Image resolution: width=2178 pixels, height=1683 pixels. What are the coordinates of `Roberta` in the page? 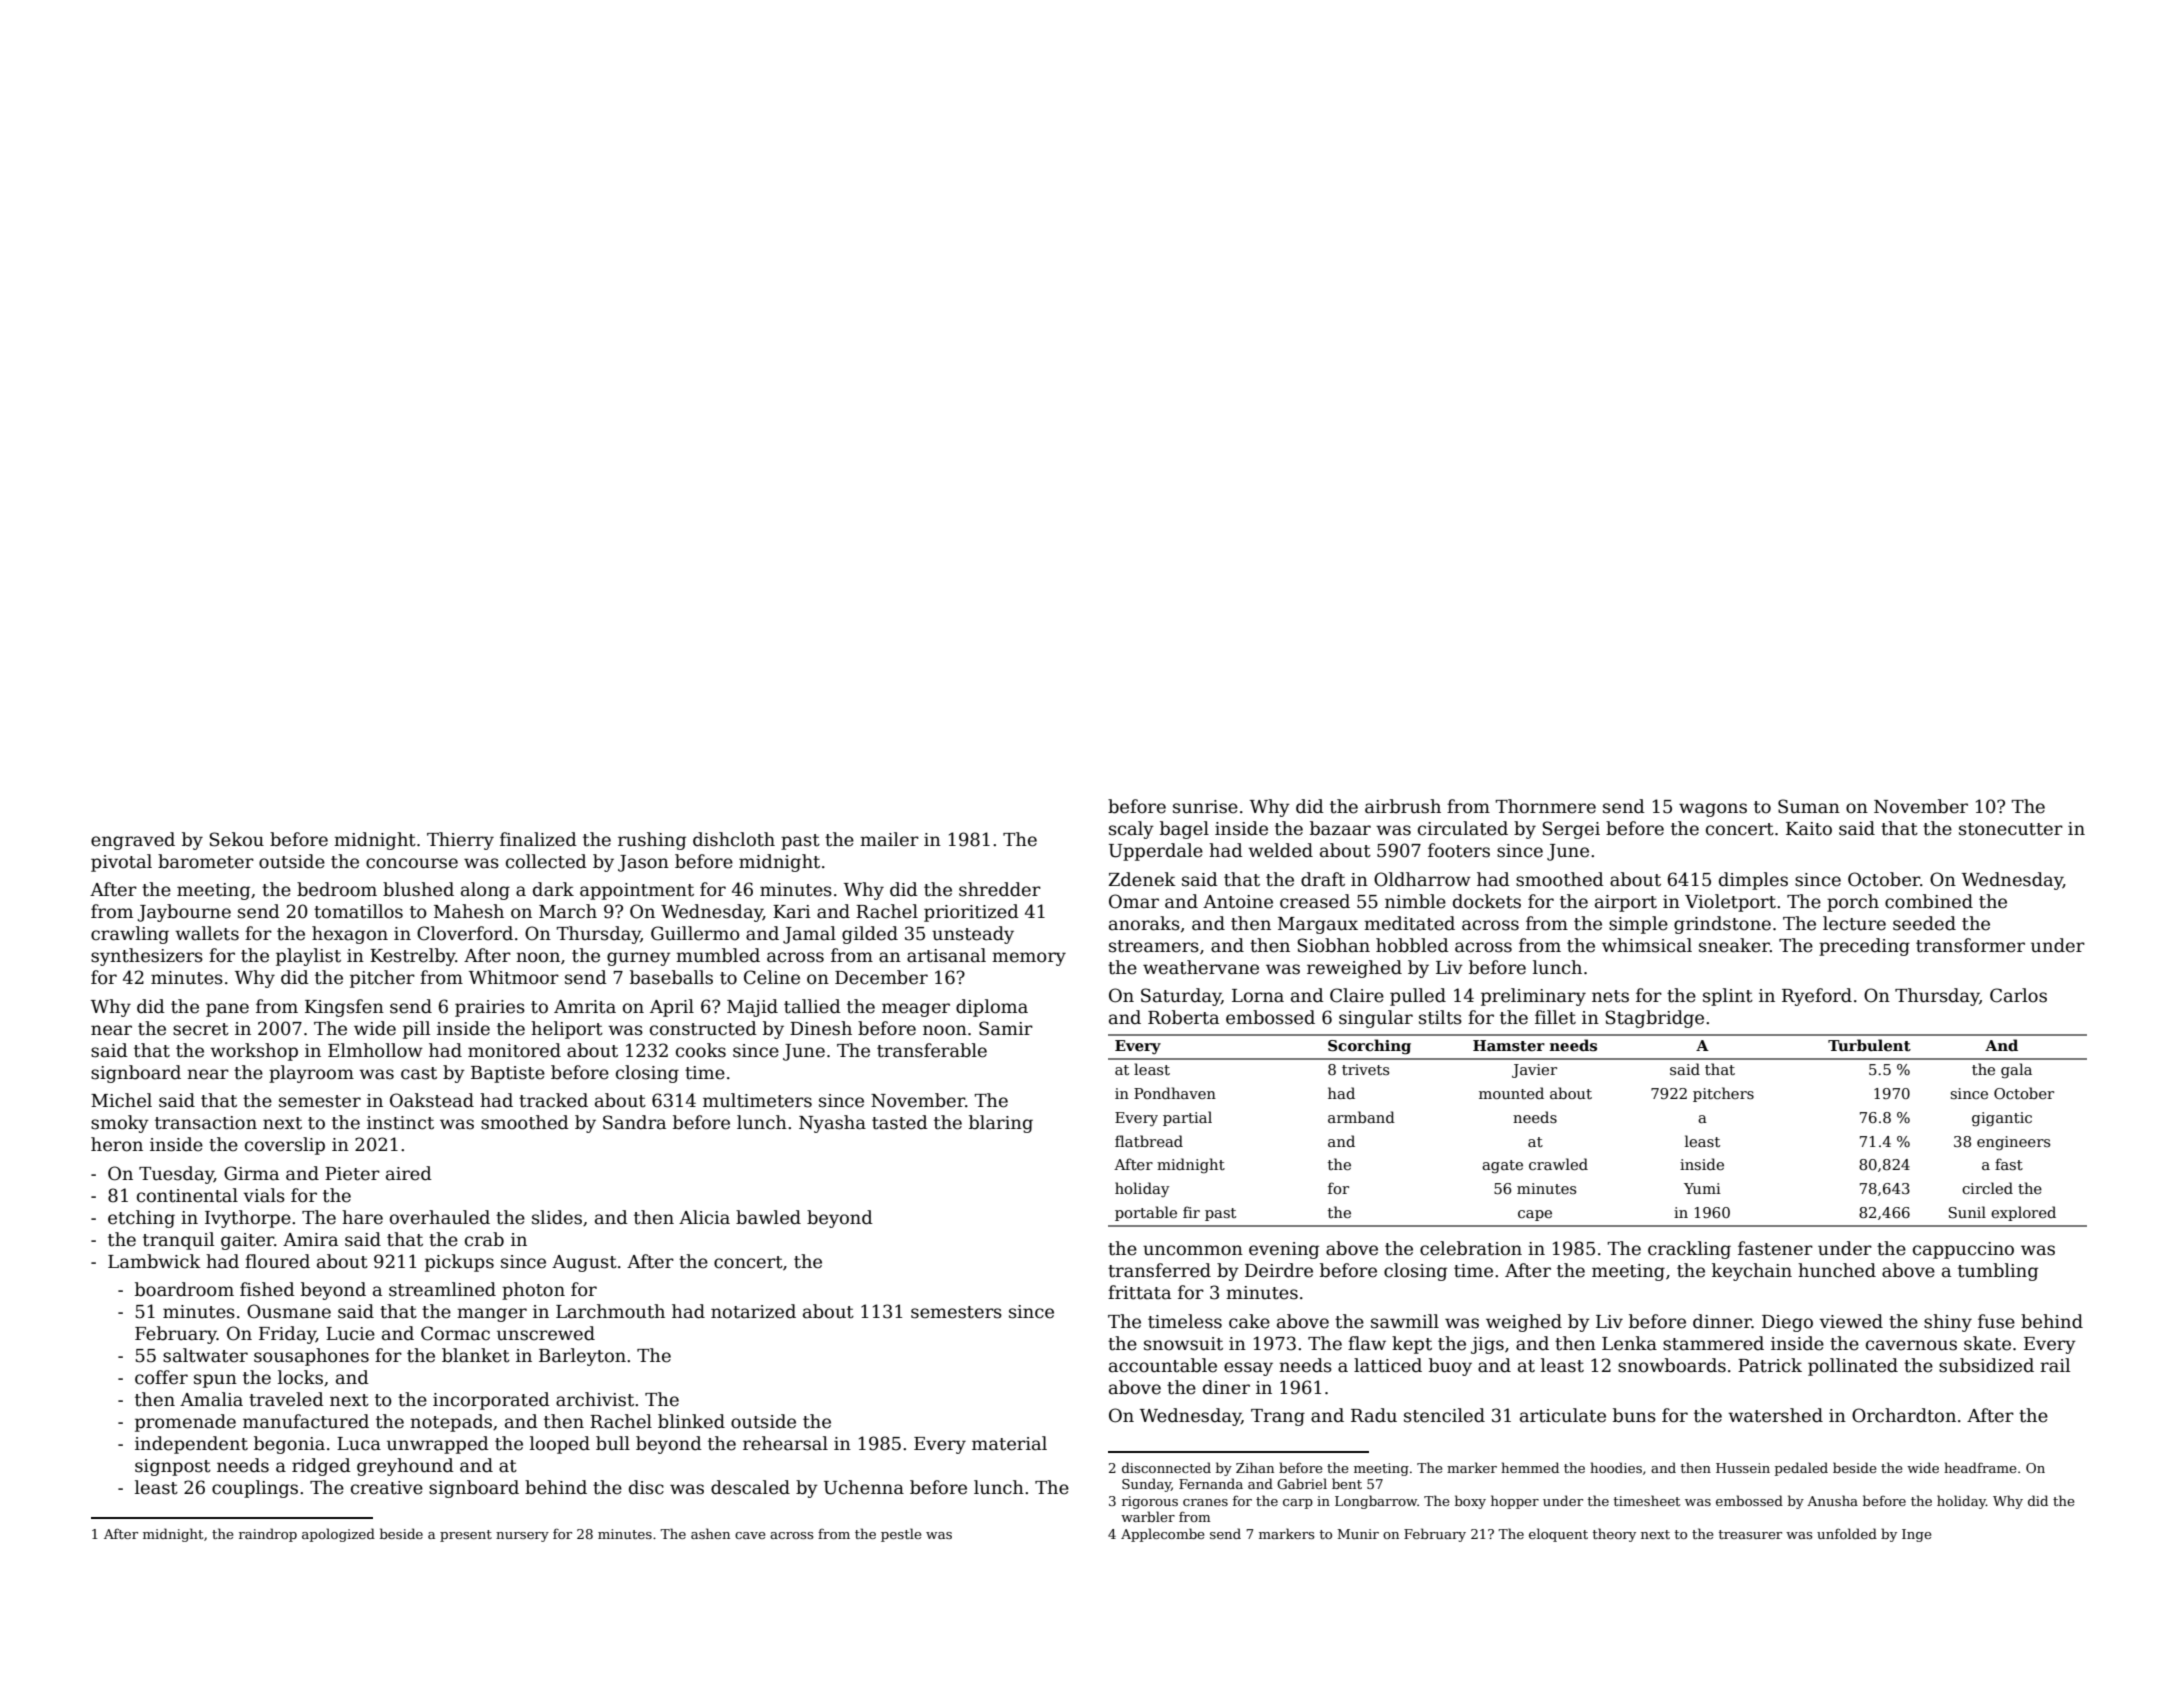 It's located at (1183, 1017).
